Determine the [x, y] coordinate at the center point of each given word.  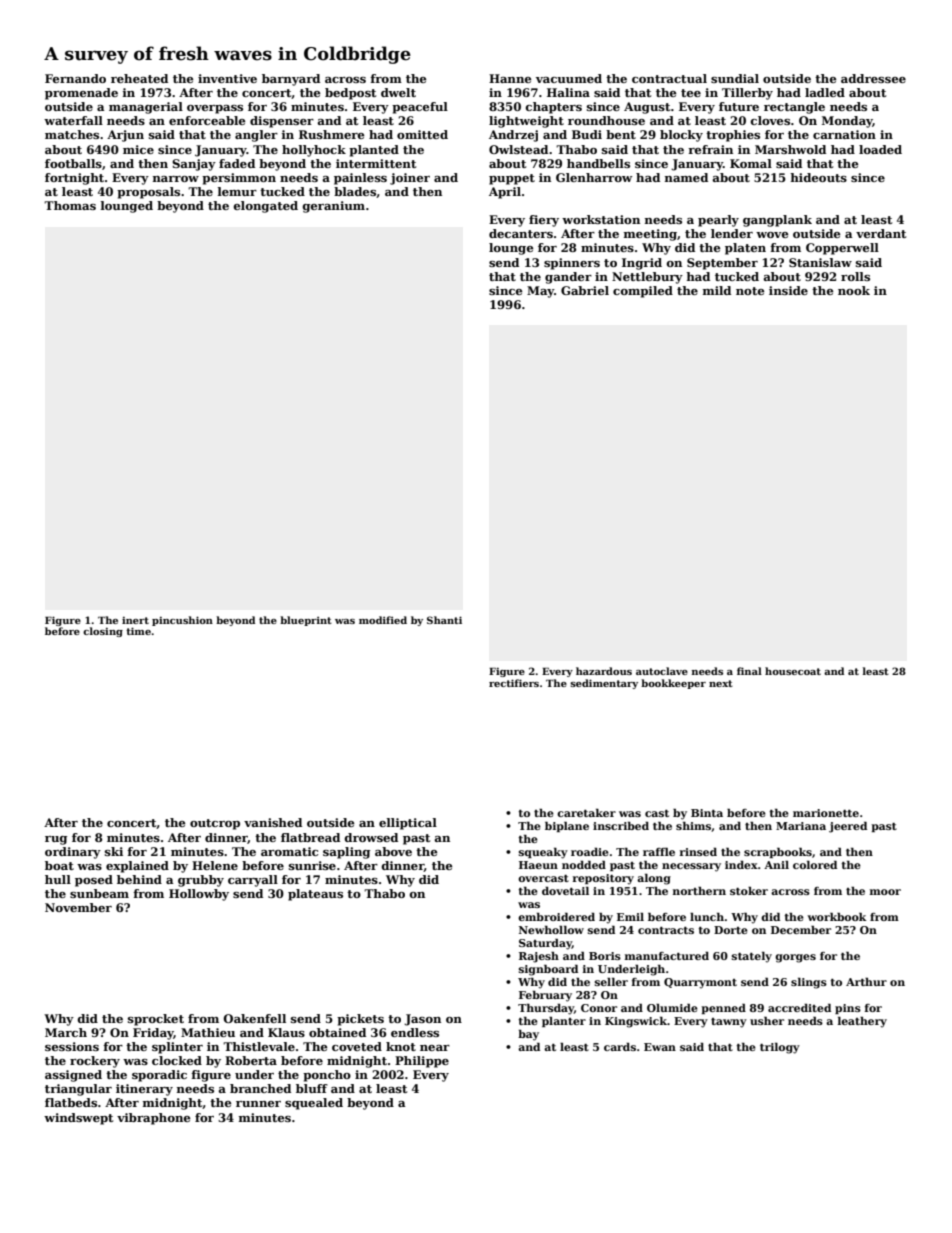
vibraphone [153, 1119]
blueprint [306, 621]
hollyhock [314, 151]
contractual [669, 78]
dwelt [398, 92]
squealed [314, 1104]
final [749, 671]
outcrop [215, 824]
